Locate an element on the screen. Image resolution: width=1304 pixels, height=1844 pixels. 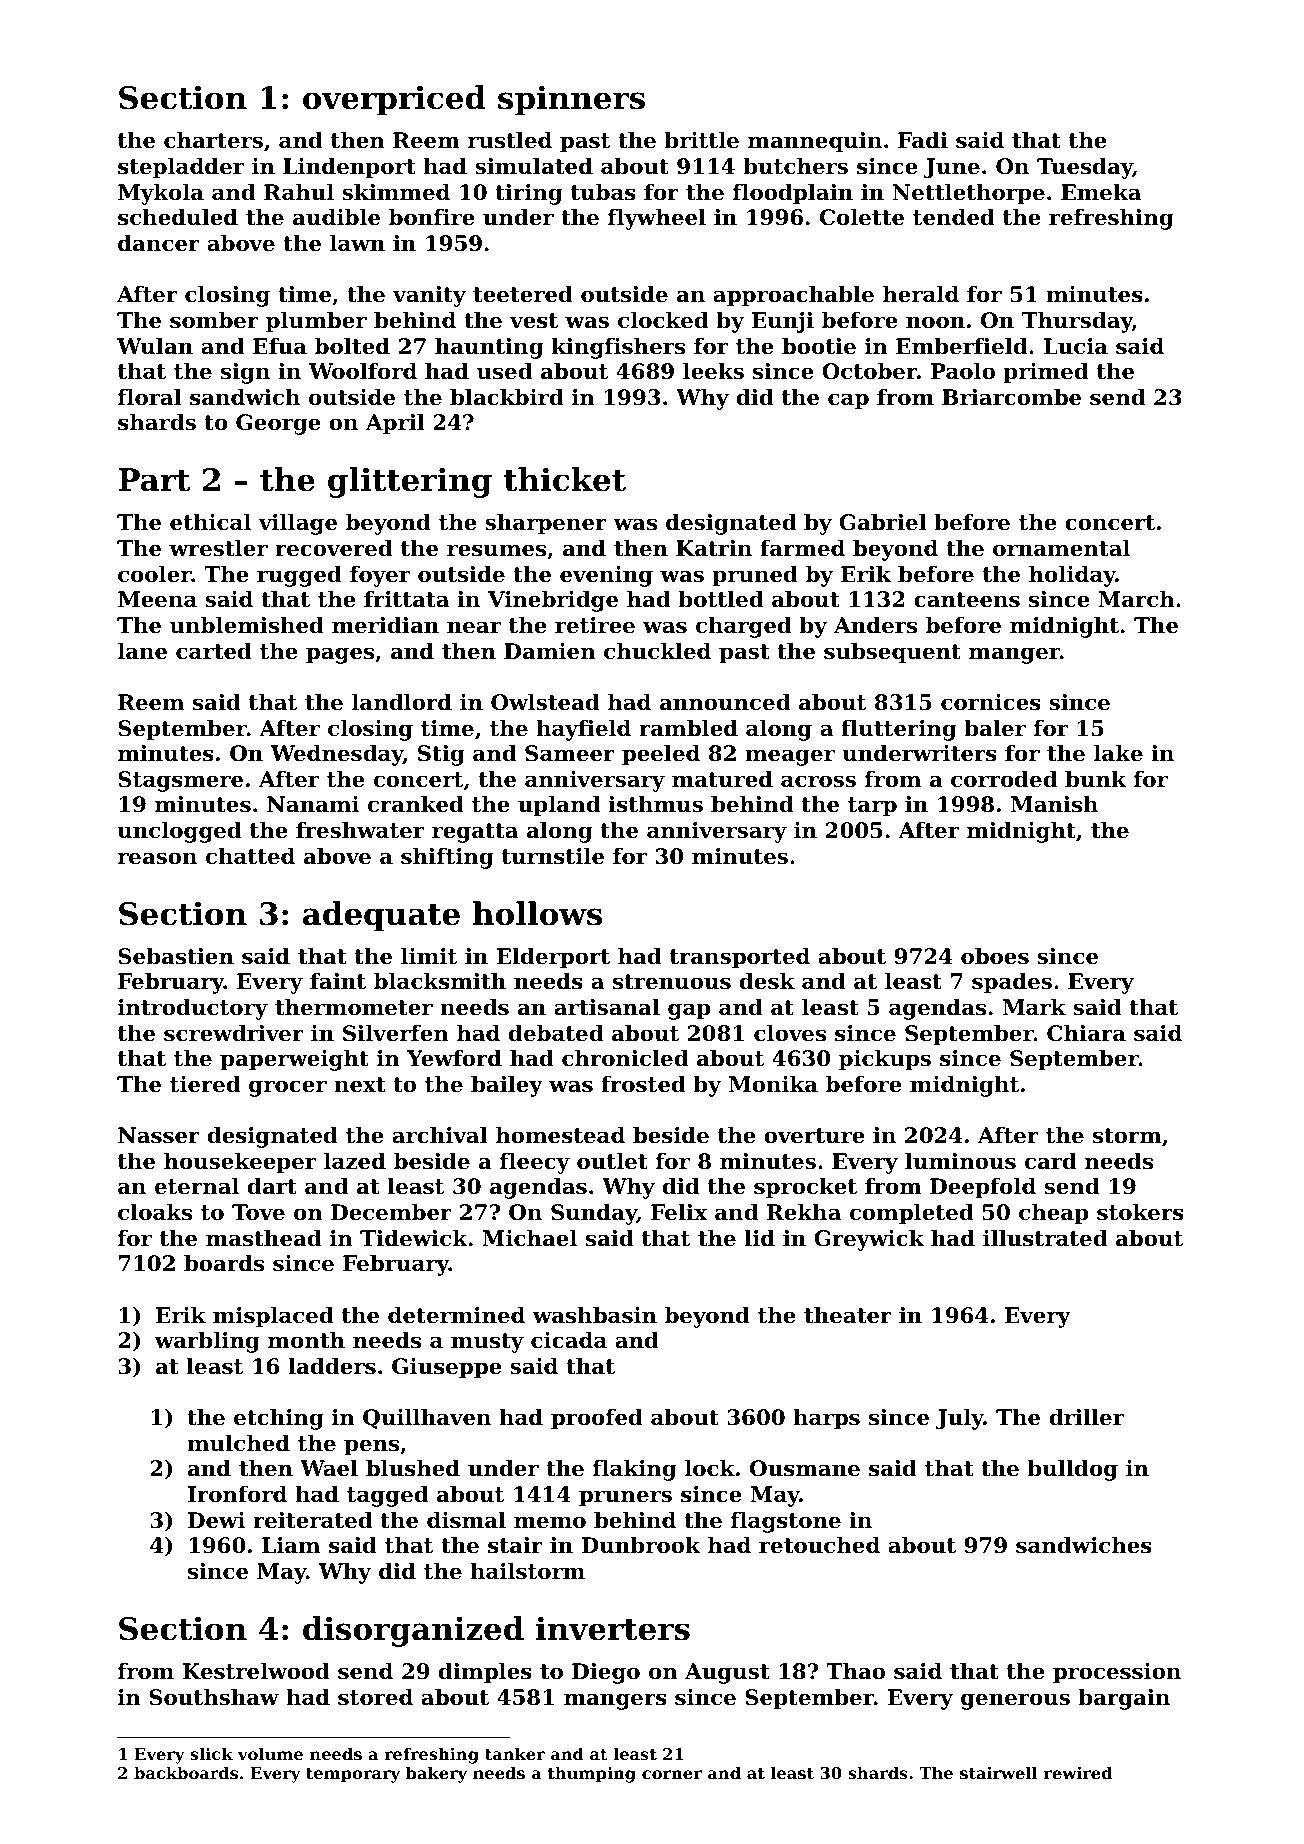
Tuesday is located at coordinates (1085, 168).
